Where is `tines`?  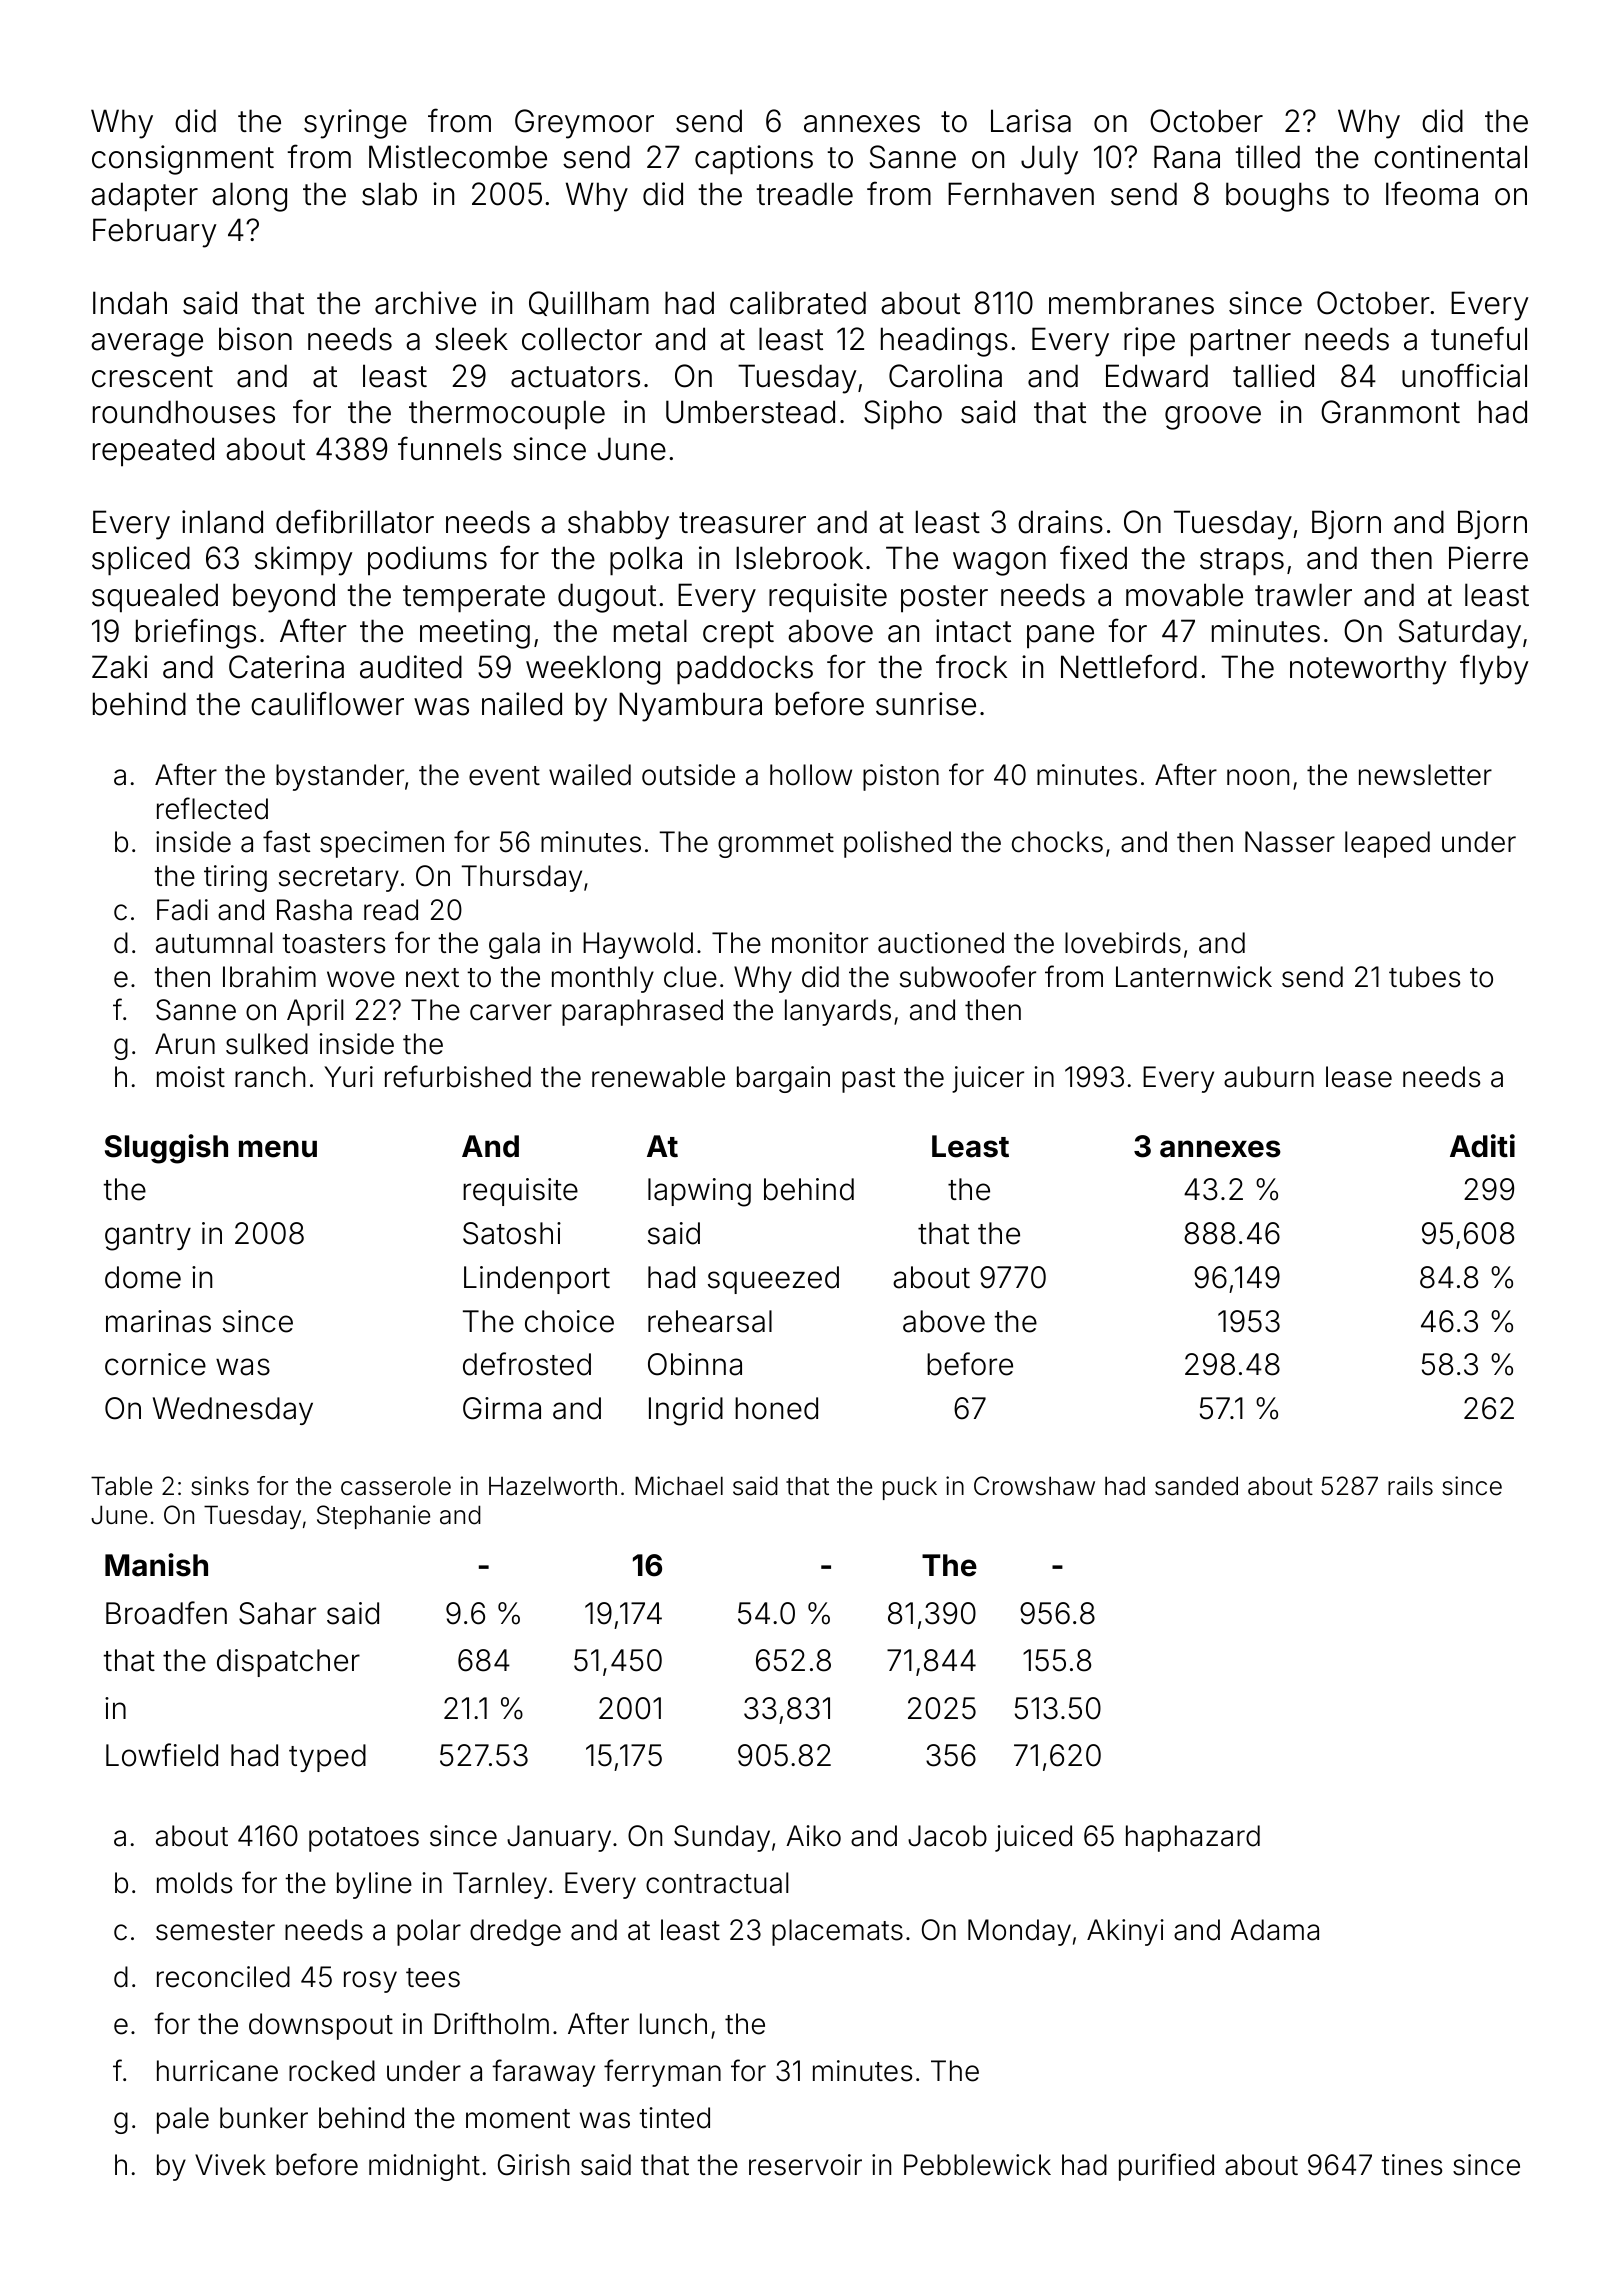
tines is located at coordinates (1411, 2165).
